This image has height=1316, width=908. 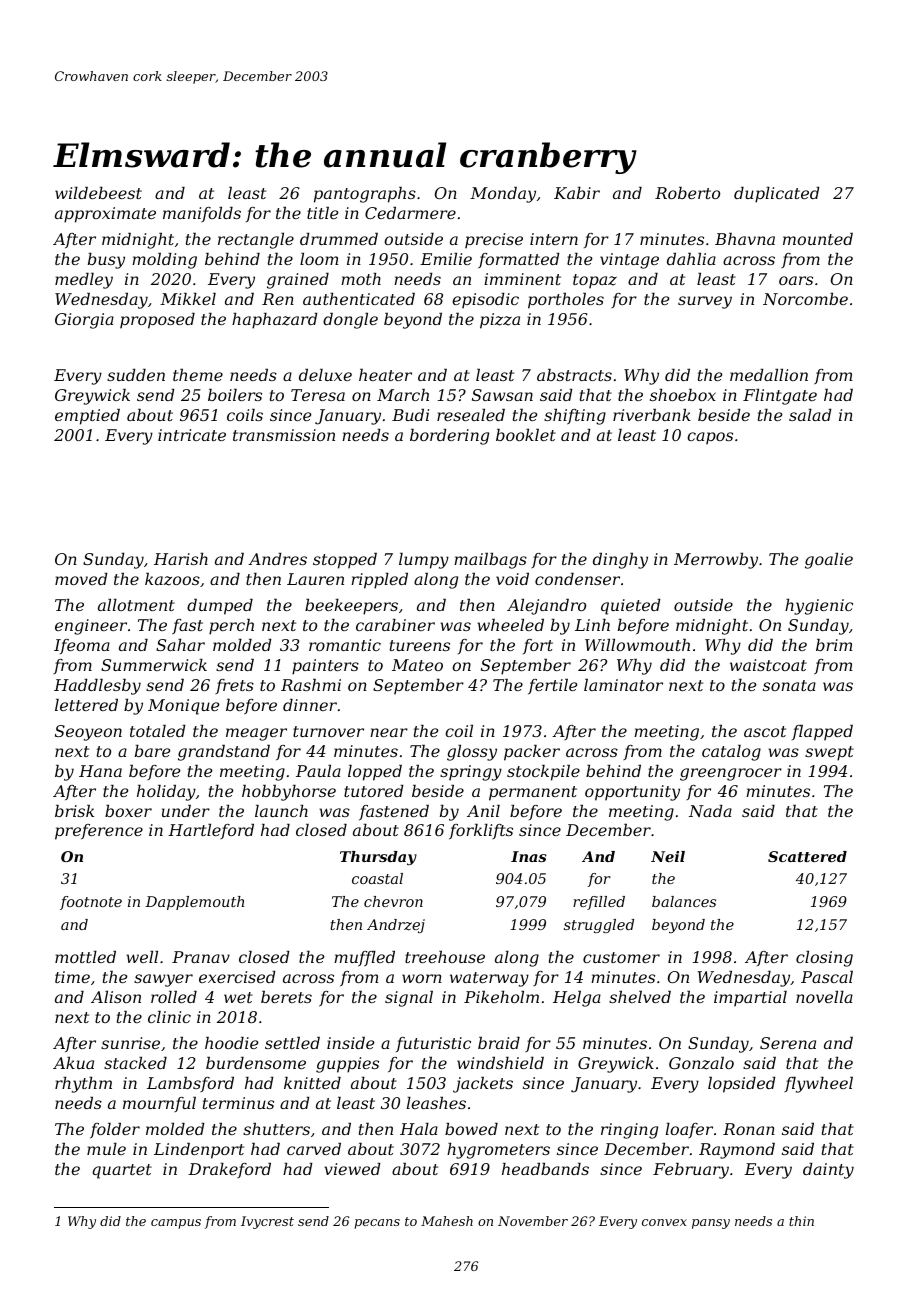 I want to click on drummed, so click(x=339, y=239).
